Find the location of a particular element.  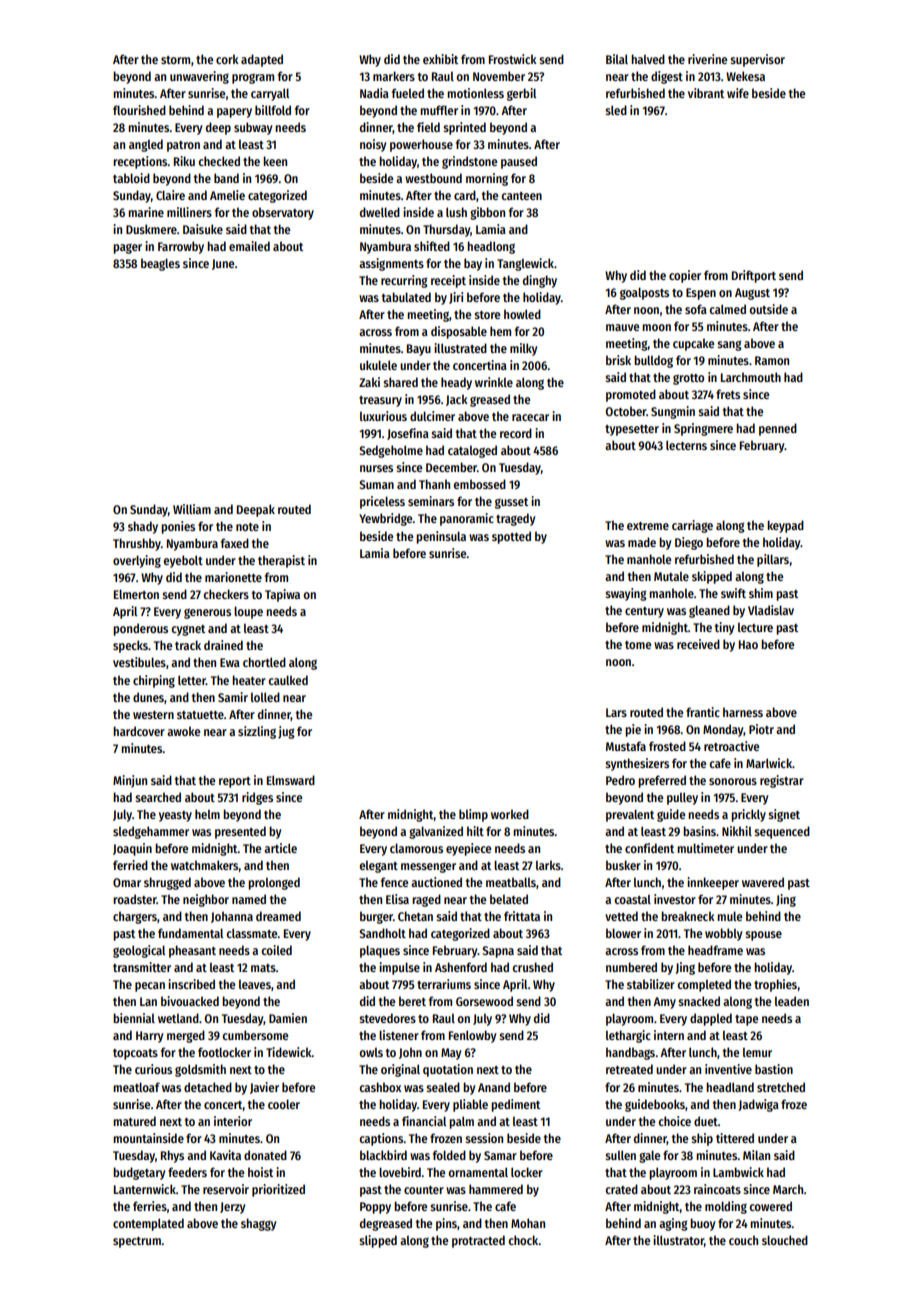

keypad is located at coordinates (785, 526).
